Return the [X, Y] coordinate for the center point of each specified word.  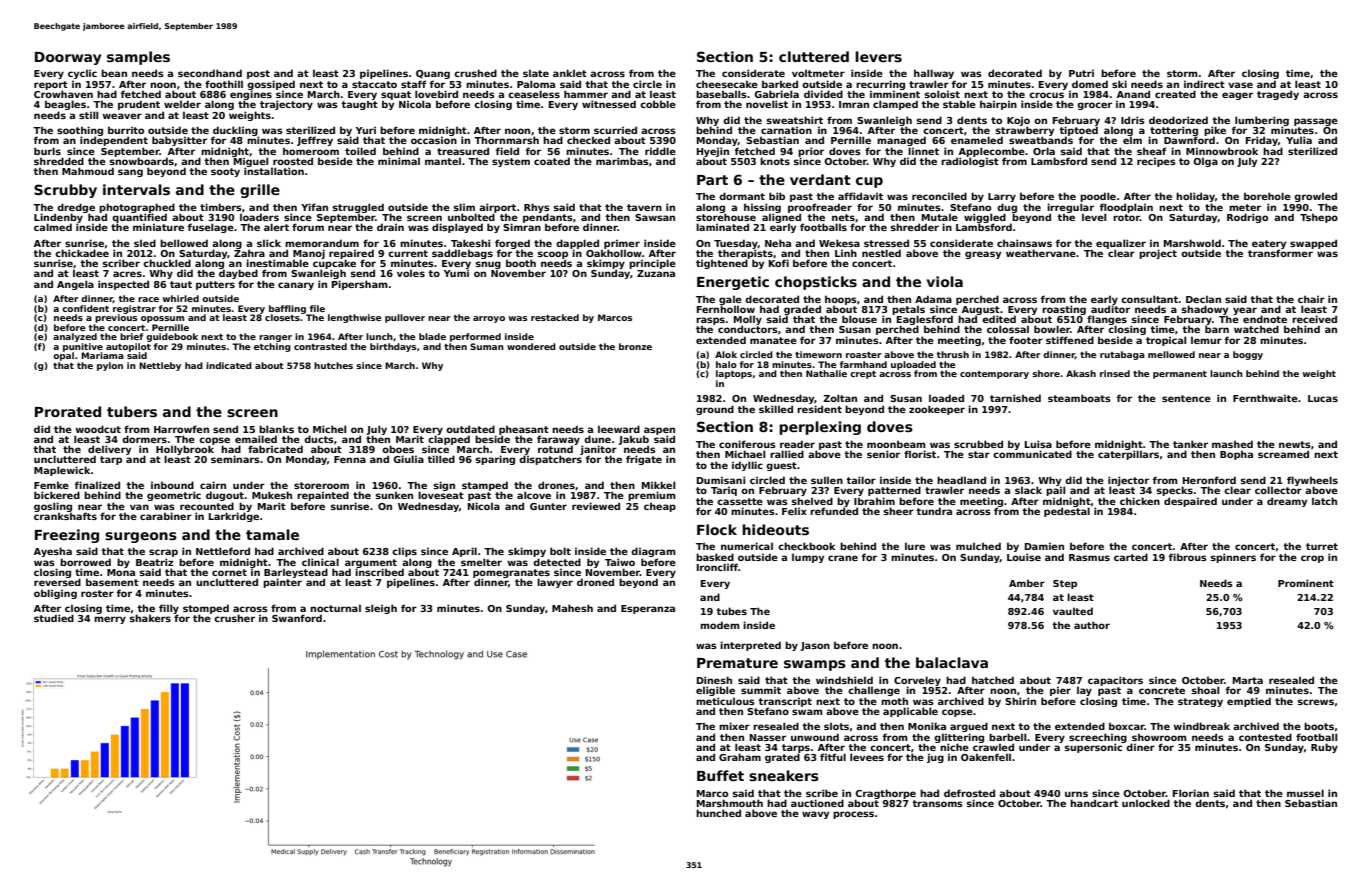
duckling [236, 131]
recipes [1156, 162]
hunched [718, 813]
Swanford [297, 618]
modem [720, 625]
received [1314, 319]
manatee [773, 340]
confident [85, 308]
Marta [1248, 680]
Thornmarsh [506, 140]
